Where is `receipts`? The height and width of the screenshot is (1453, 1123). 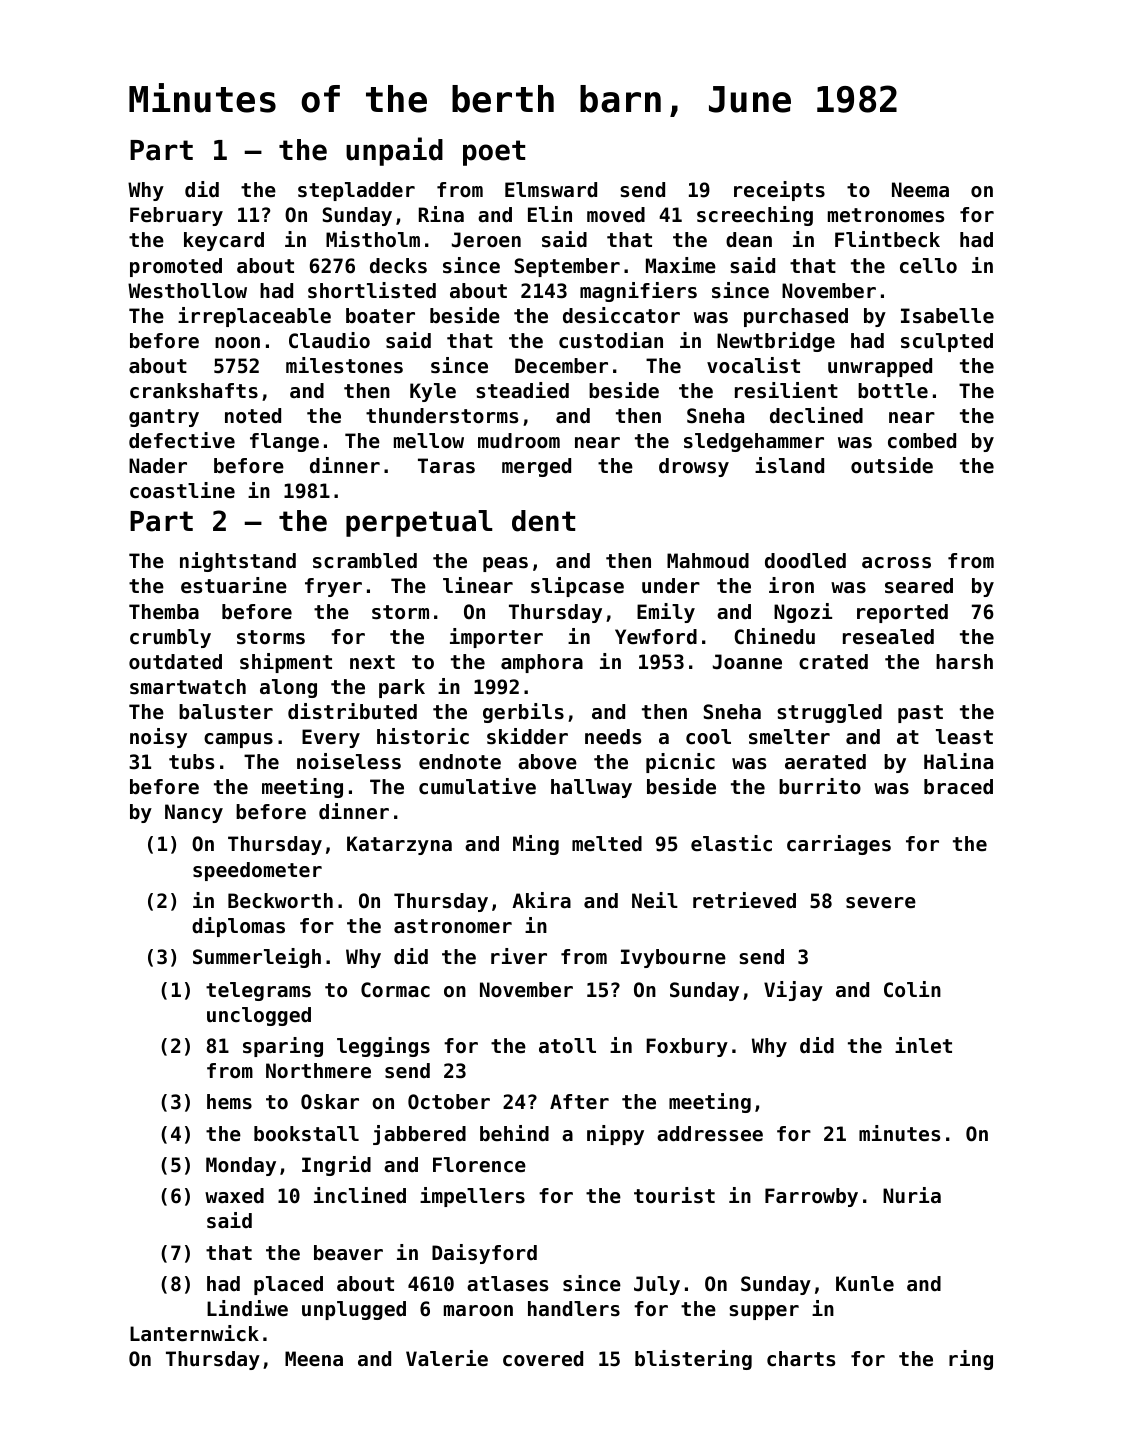
receipts is located at coordinates (779, 191).
